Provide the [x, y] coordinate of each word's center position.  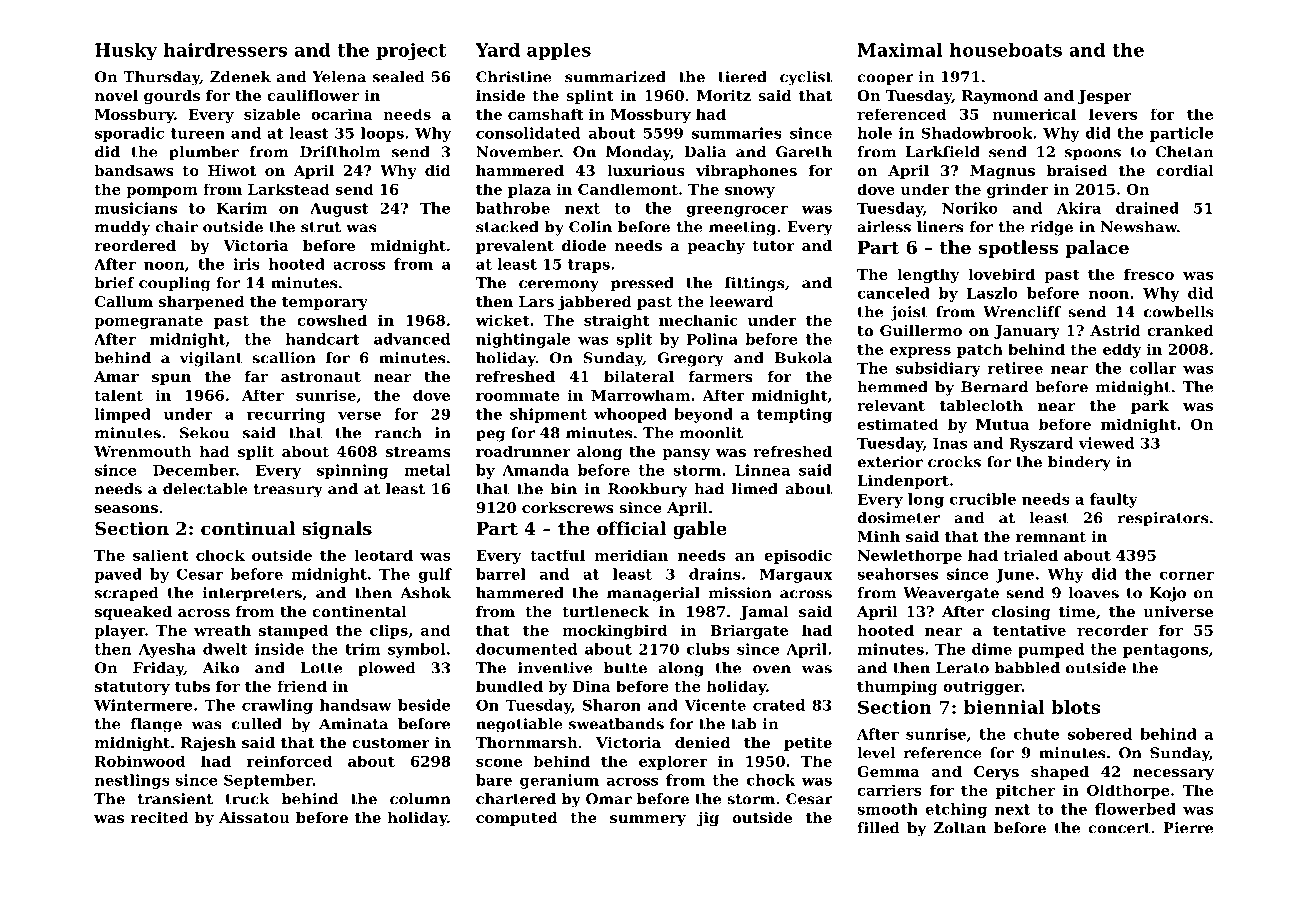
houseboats [1006, 50]
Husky [126, 51]
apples [559, 51]
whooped [630, 415]
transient [175, 799]
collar [1152, 368]
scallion [284, 358]
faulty [1114, 500]
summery [648, 821]
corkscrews [568, 507]
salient [161, 555]
